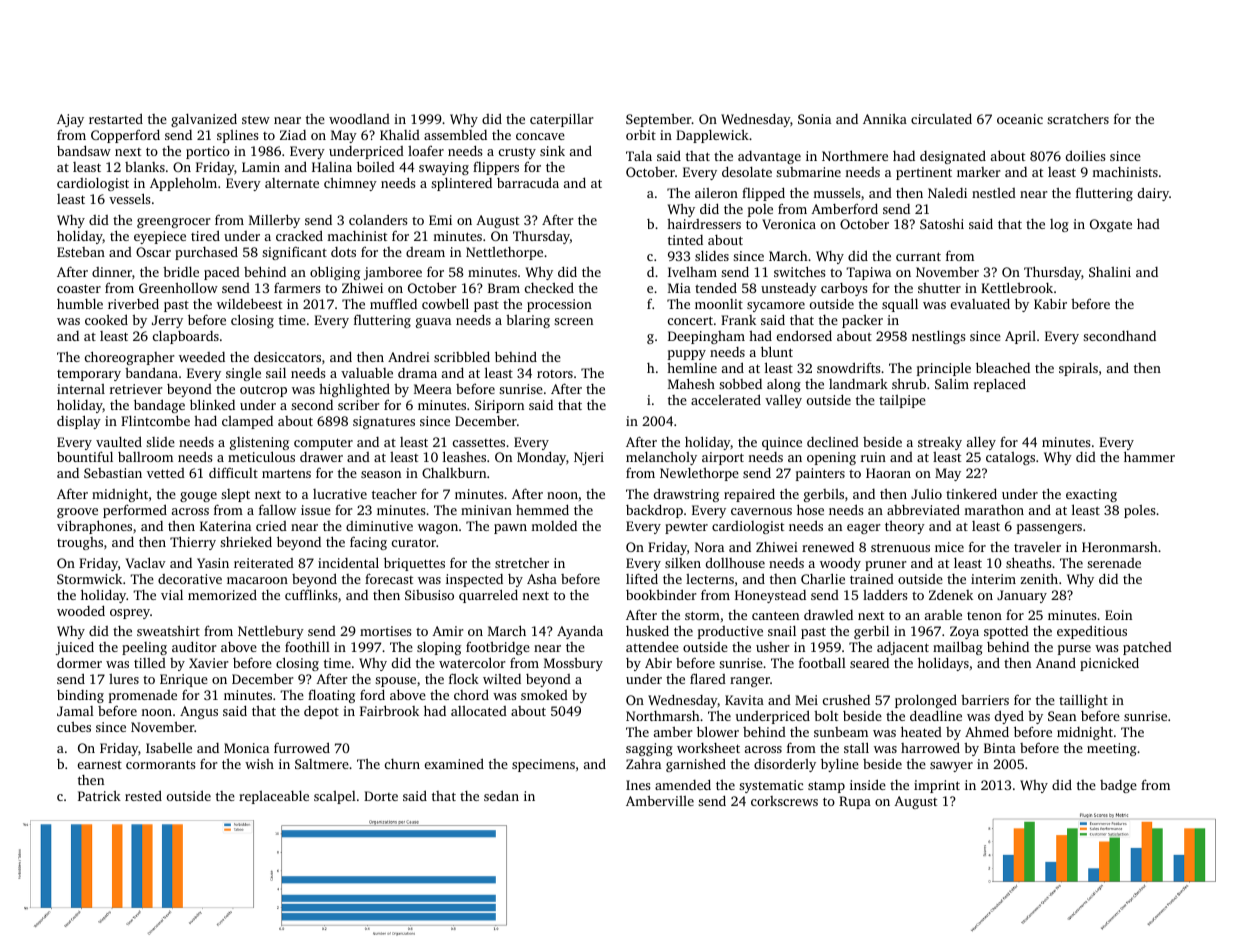 The height and width of the screenshot is (952, 1233). Describe the element at coordinates (504, 288) in the screenshot. I see `Bram` at that location.
